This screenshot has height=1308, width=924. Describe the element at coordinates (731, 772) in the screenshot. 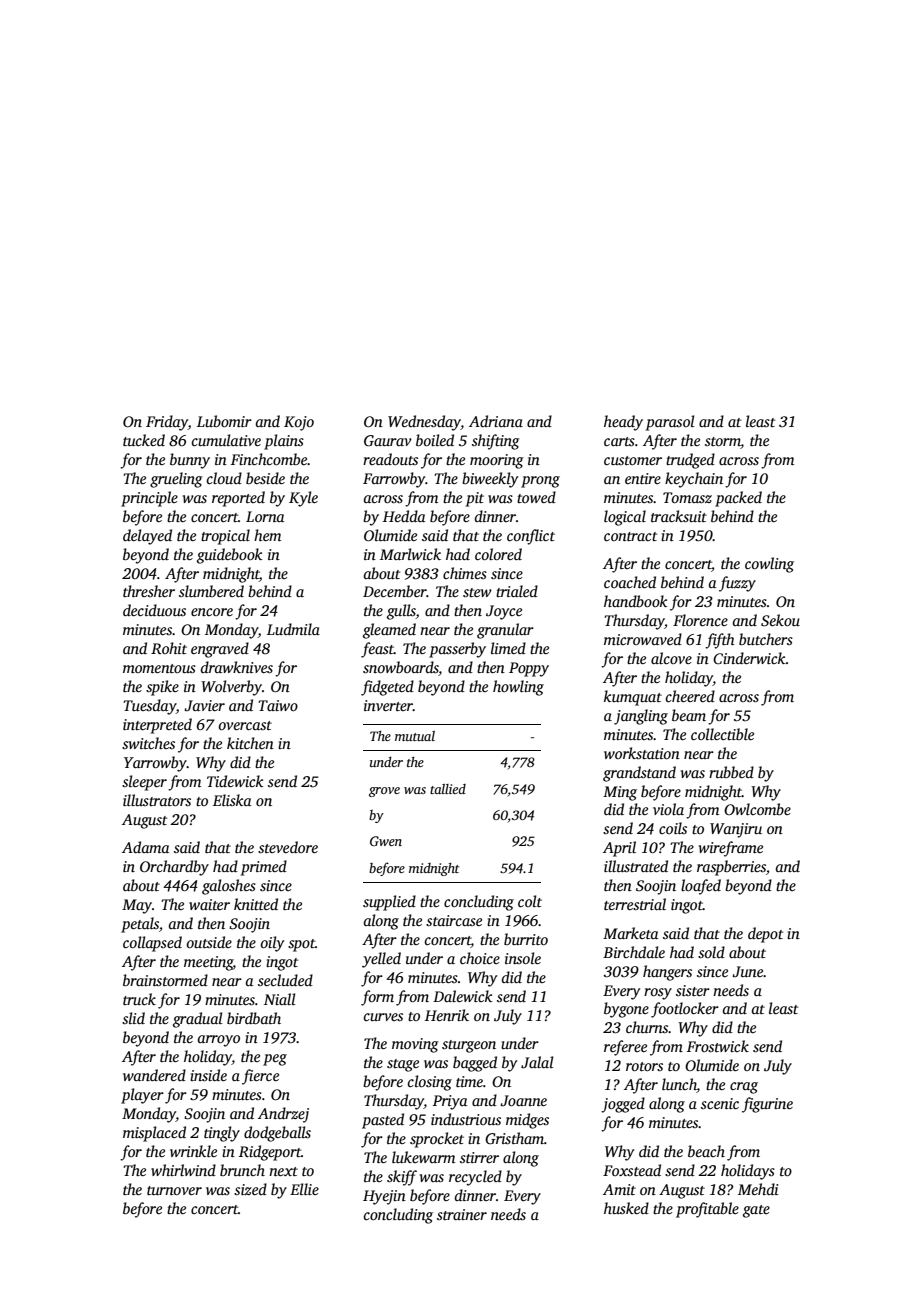

I see `rubbed` at that location.
